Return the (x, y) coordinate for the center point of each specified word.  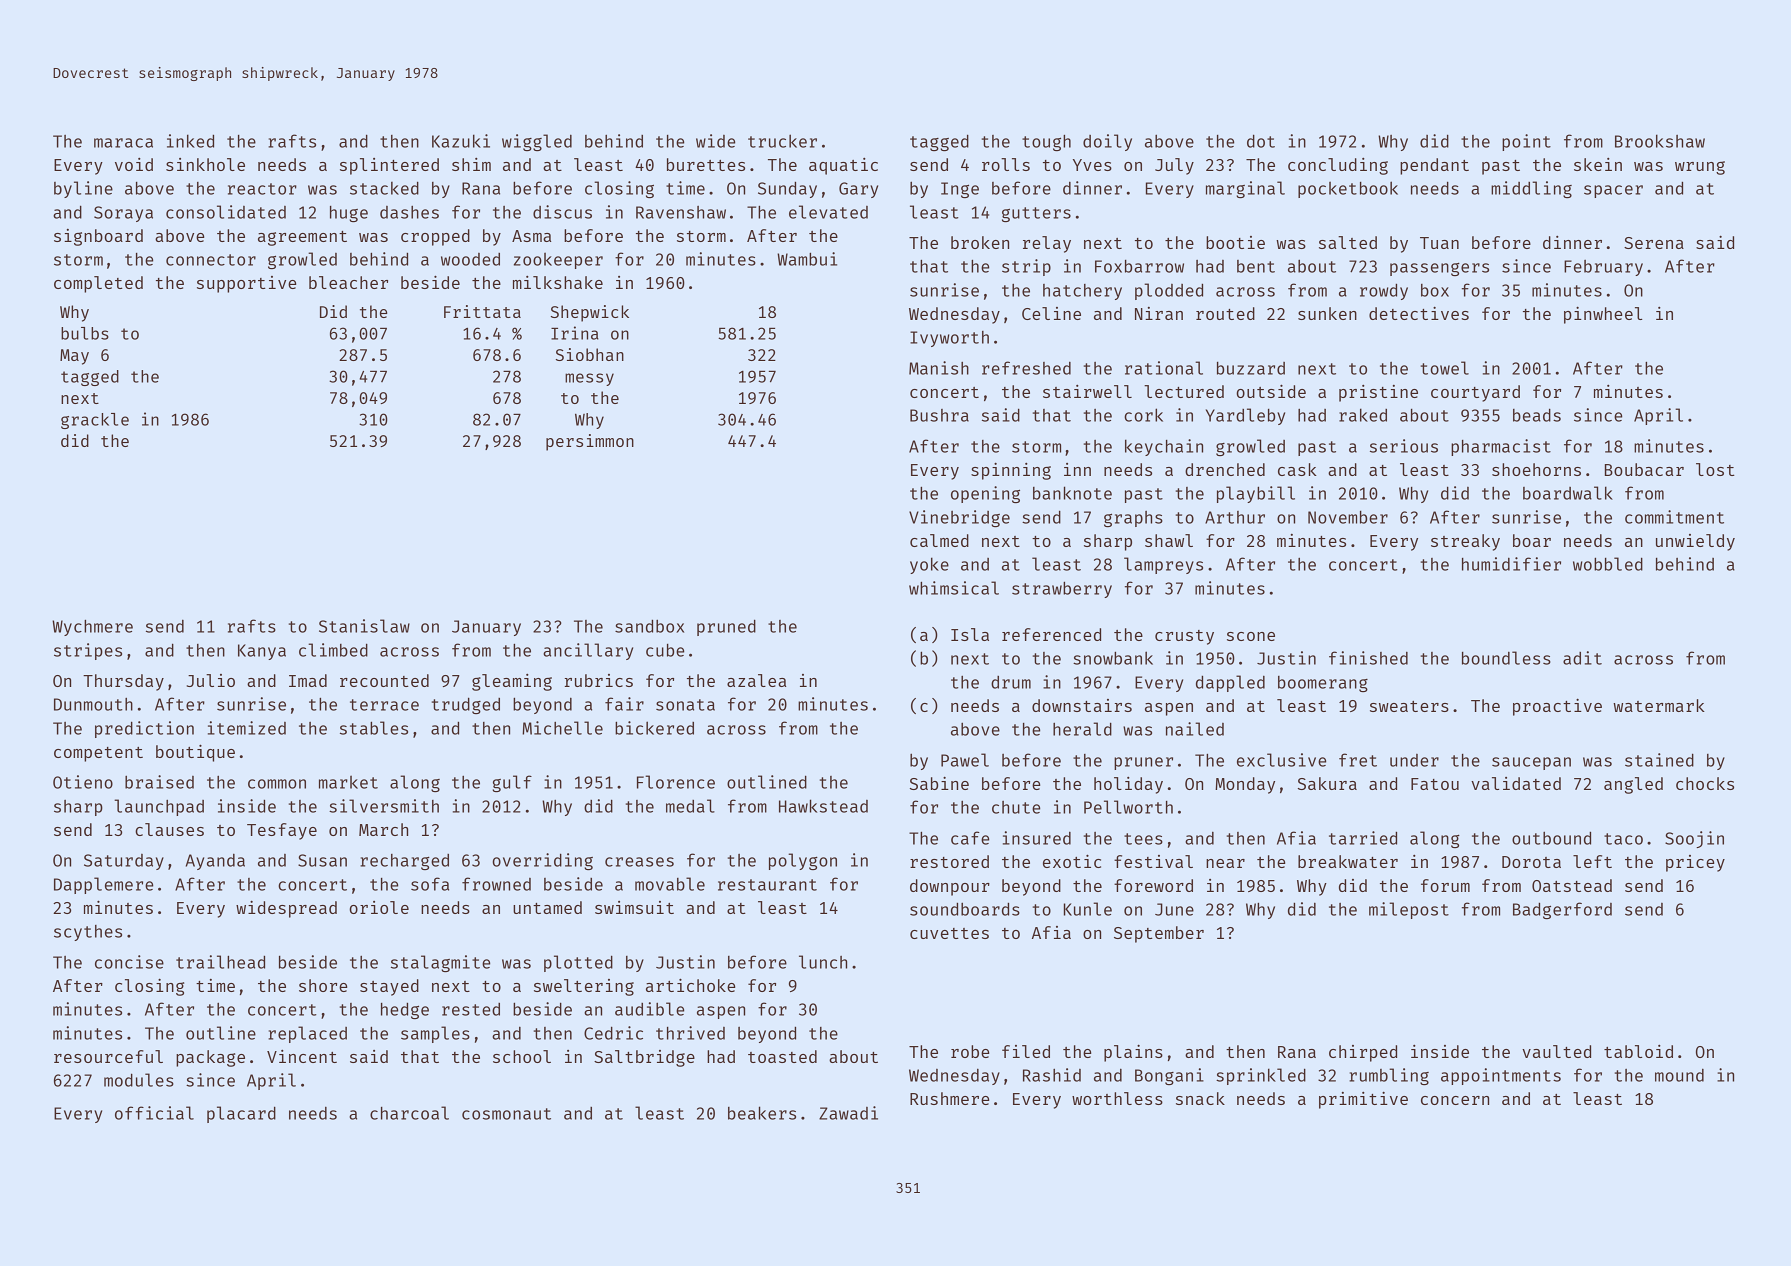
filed (1026, 1051)
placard (241, 1114)
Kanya (262, 652)
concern (1455, 1100)
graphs (1133, 519)
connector (211, 260)
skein (1598, 164)
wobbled (1608, 564)
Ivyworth (949, 339)
